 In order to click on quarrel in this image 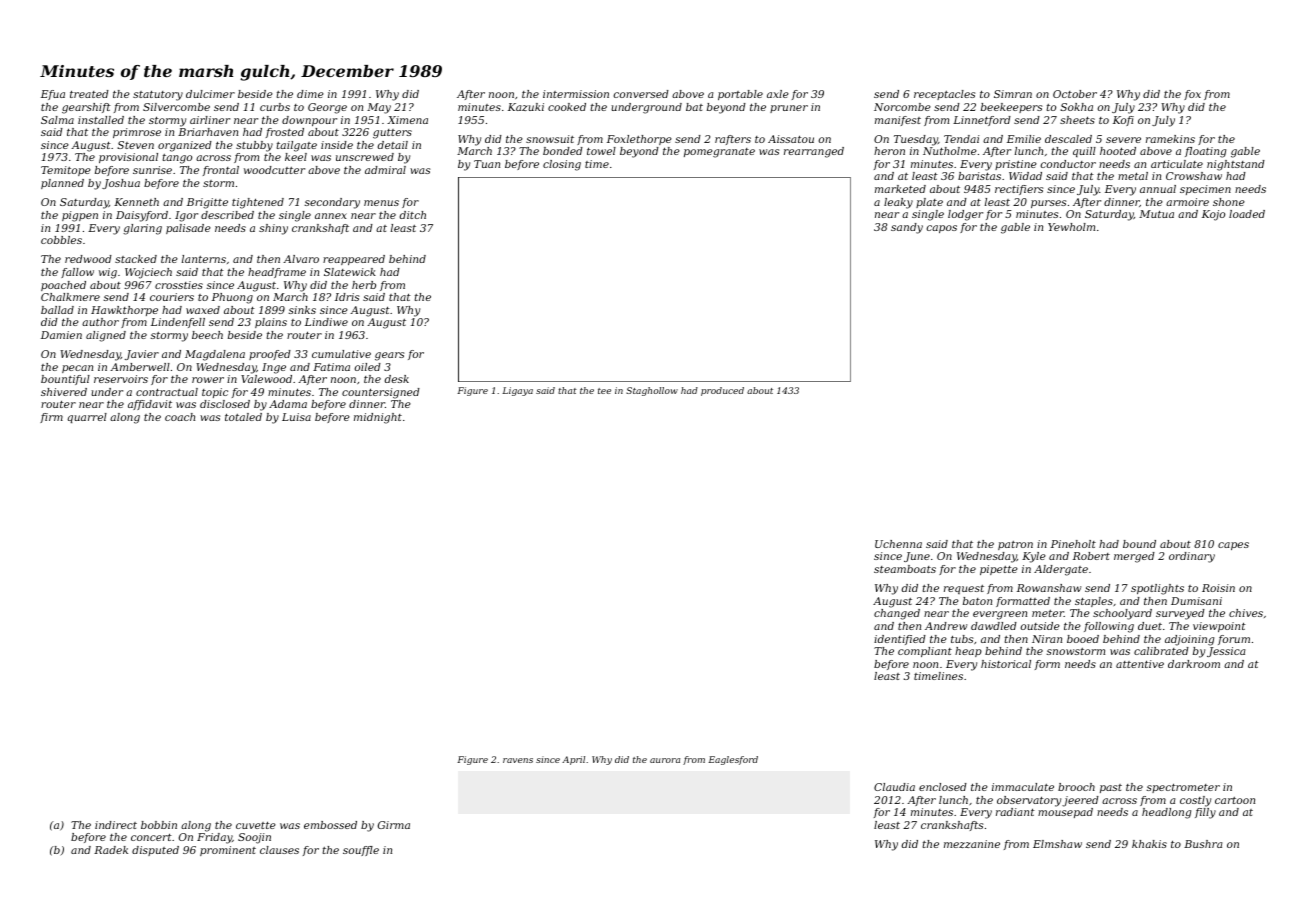, I will do `click(87, 418)`.
